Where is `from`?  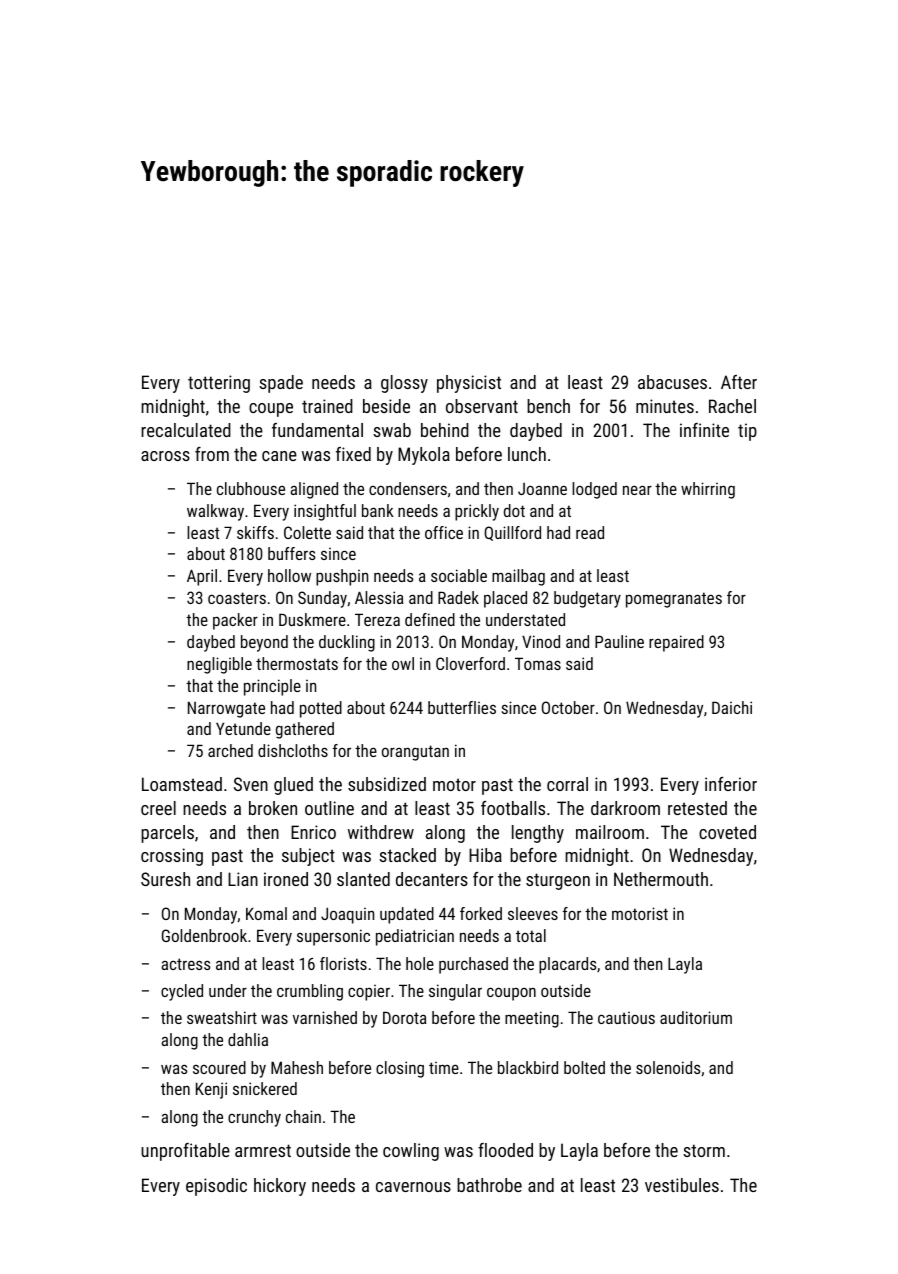 from is located at coordinates (212, 454).
